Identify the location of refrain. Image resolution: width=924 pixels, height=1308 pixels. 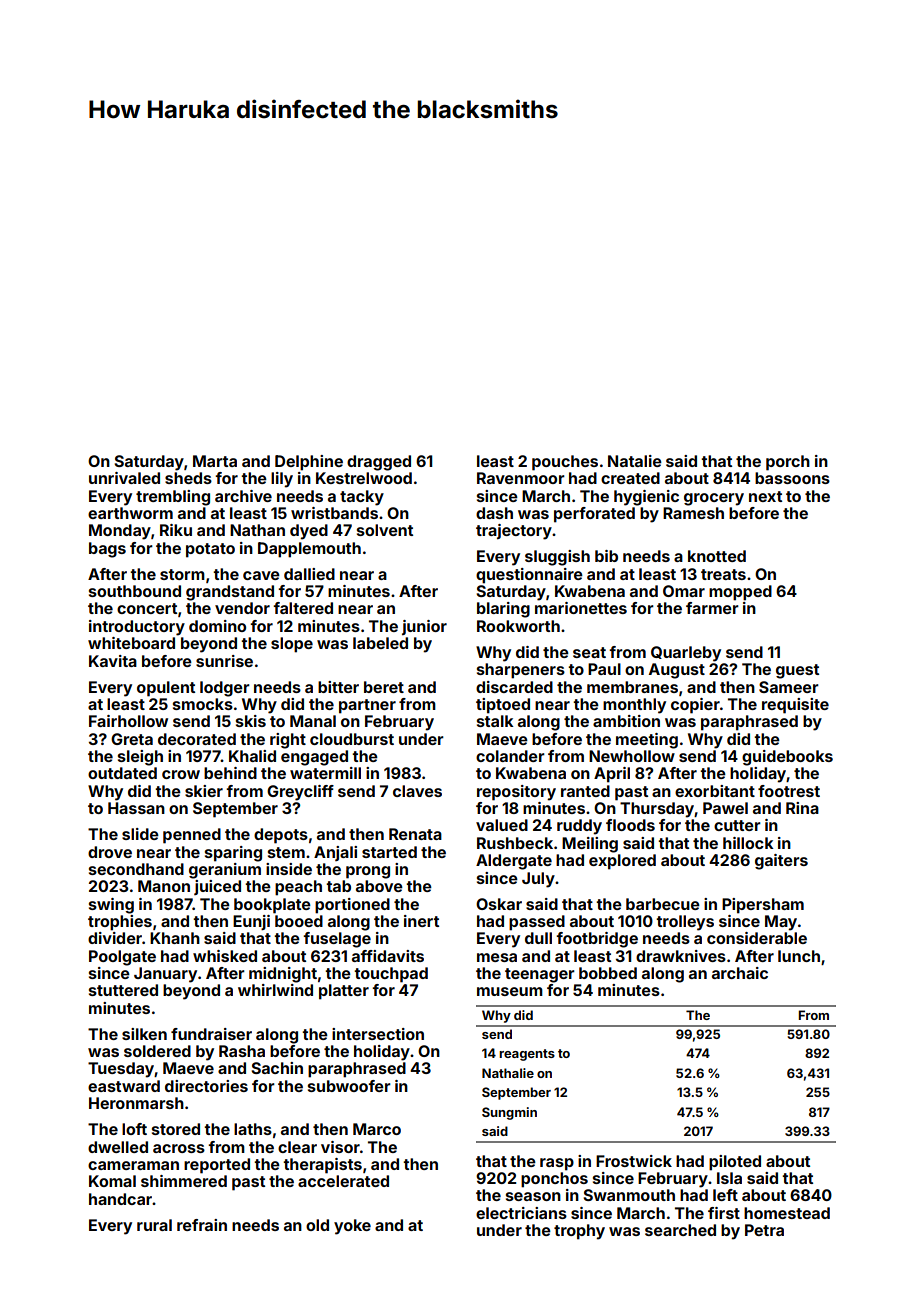
(202, 1225).
